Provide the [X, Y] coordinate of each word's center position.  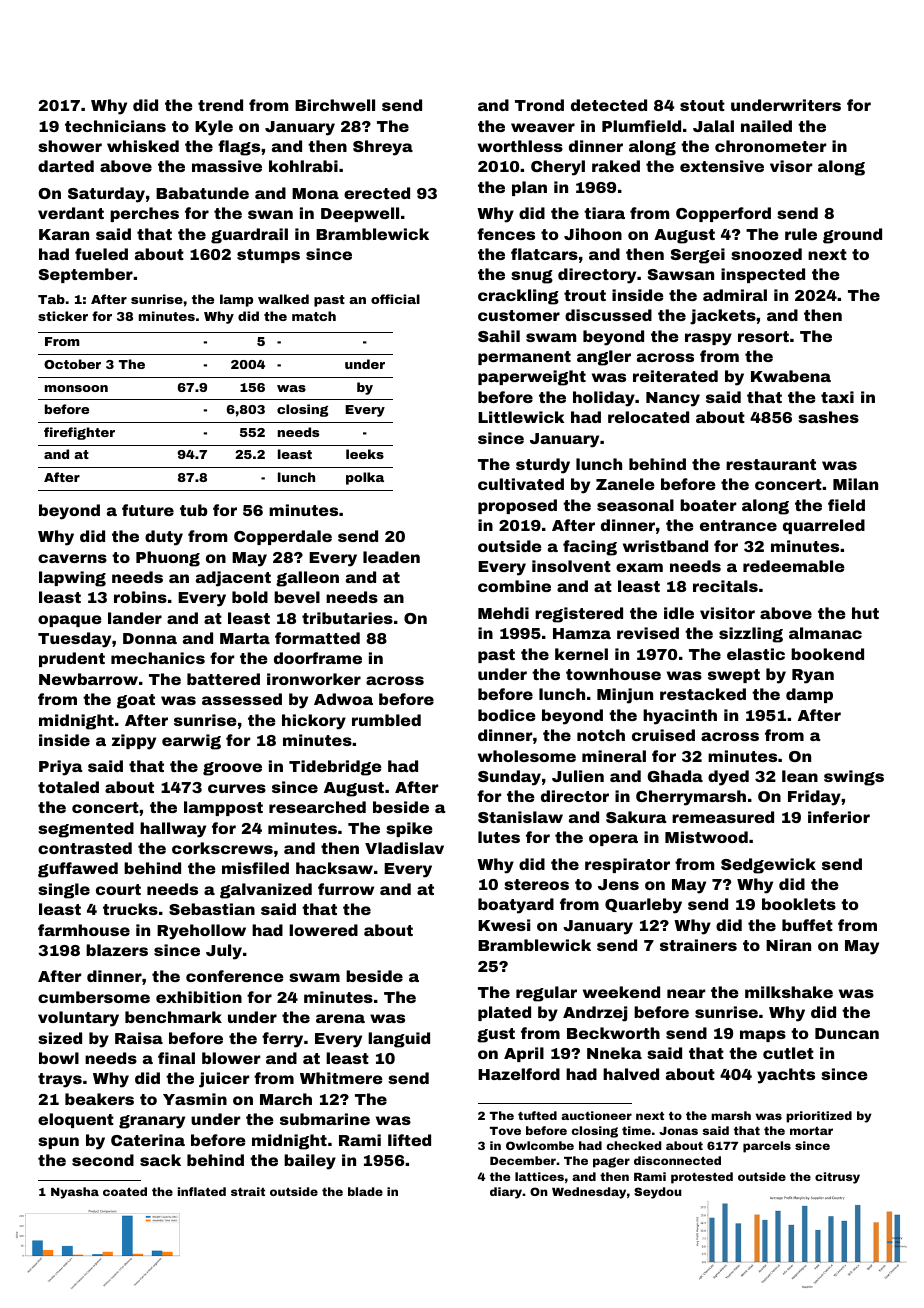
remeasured [723, 817]
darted [66, 166]
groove [232, 769]
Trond [539, 105]
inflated [202, 1191]
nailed [766, 126]
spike [409, 829]
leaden [391, 557]
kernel [581, 654]
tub [194, 510]
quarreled [824, 526]
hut [865, 613]
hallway [173, 830]
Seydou [657, 1193]
